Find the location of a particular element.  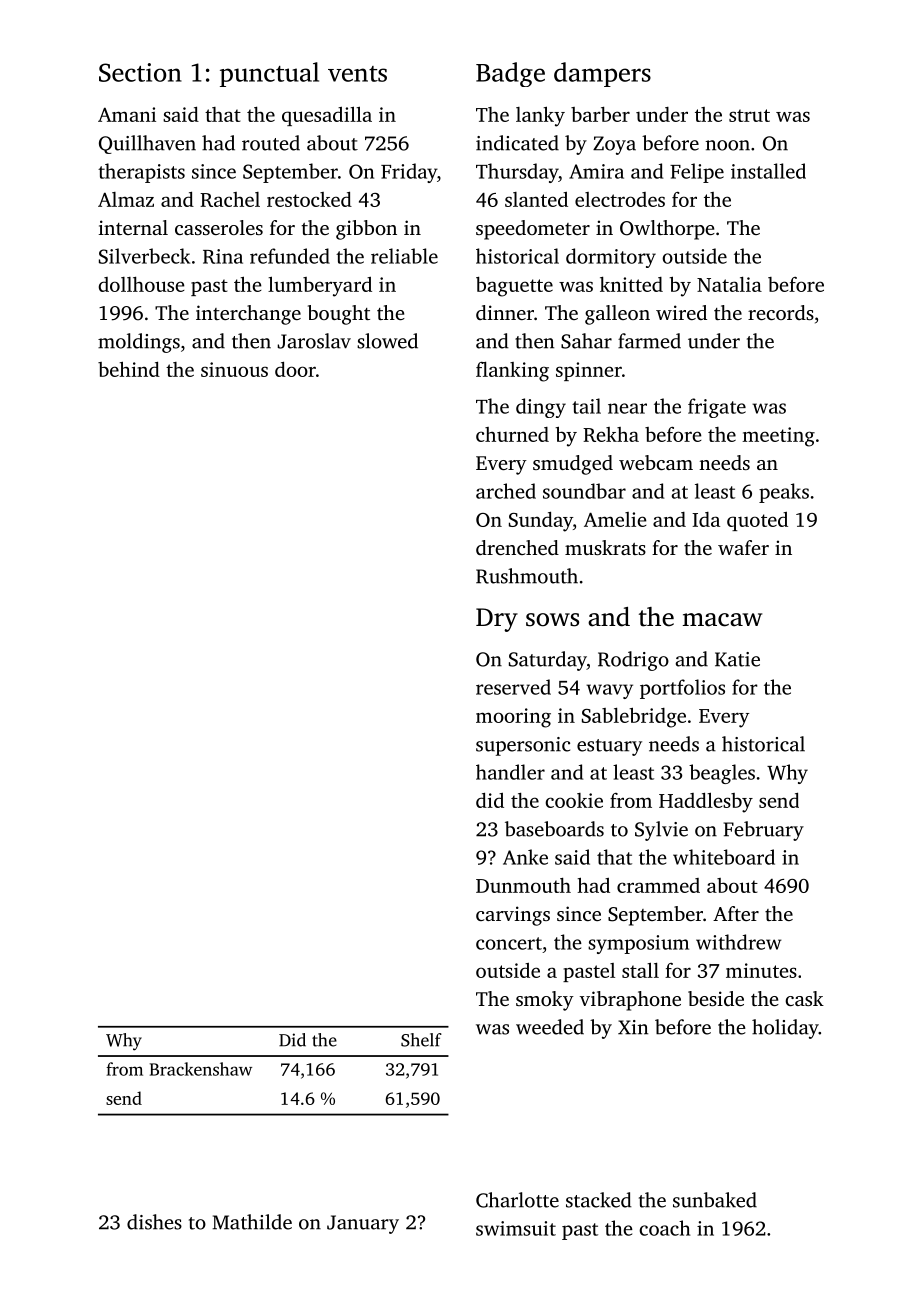

cookie is located at coordinates (574, 800).
